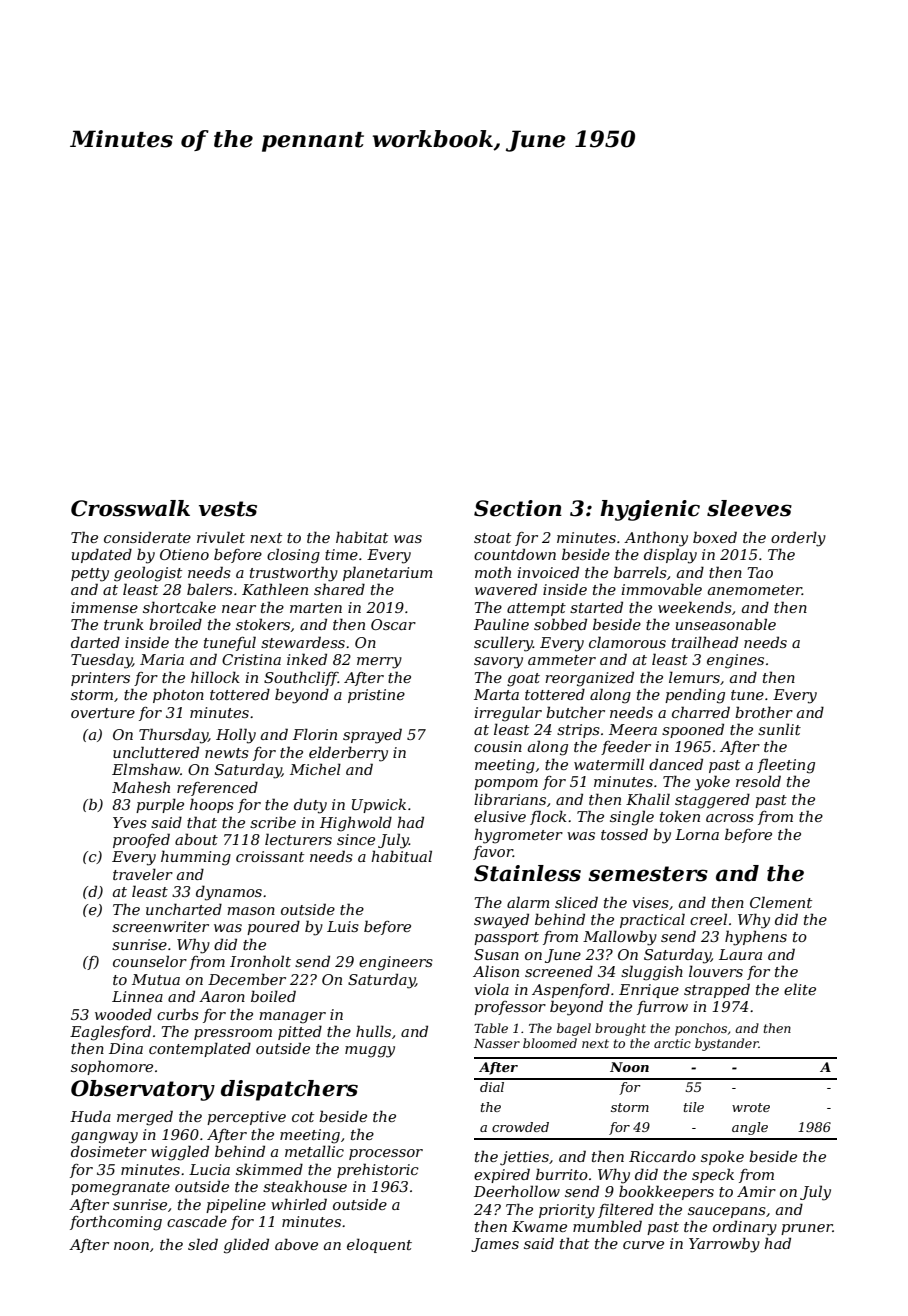  Describe the element at coordinates (393, 624) in the screenshot. I see `Oscar` at that location.
